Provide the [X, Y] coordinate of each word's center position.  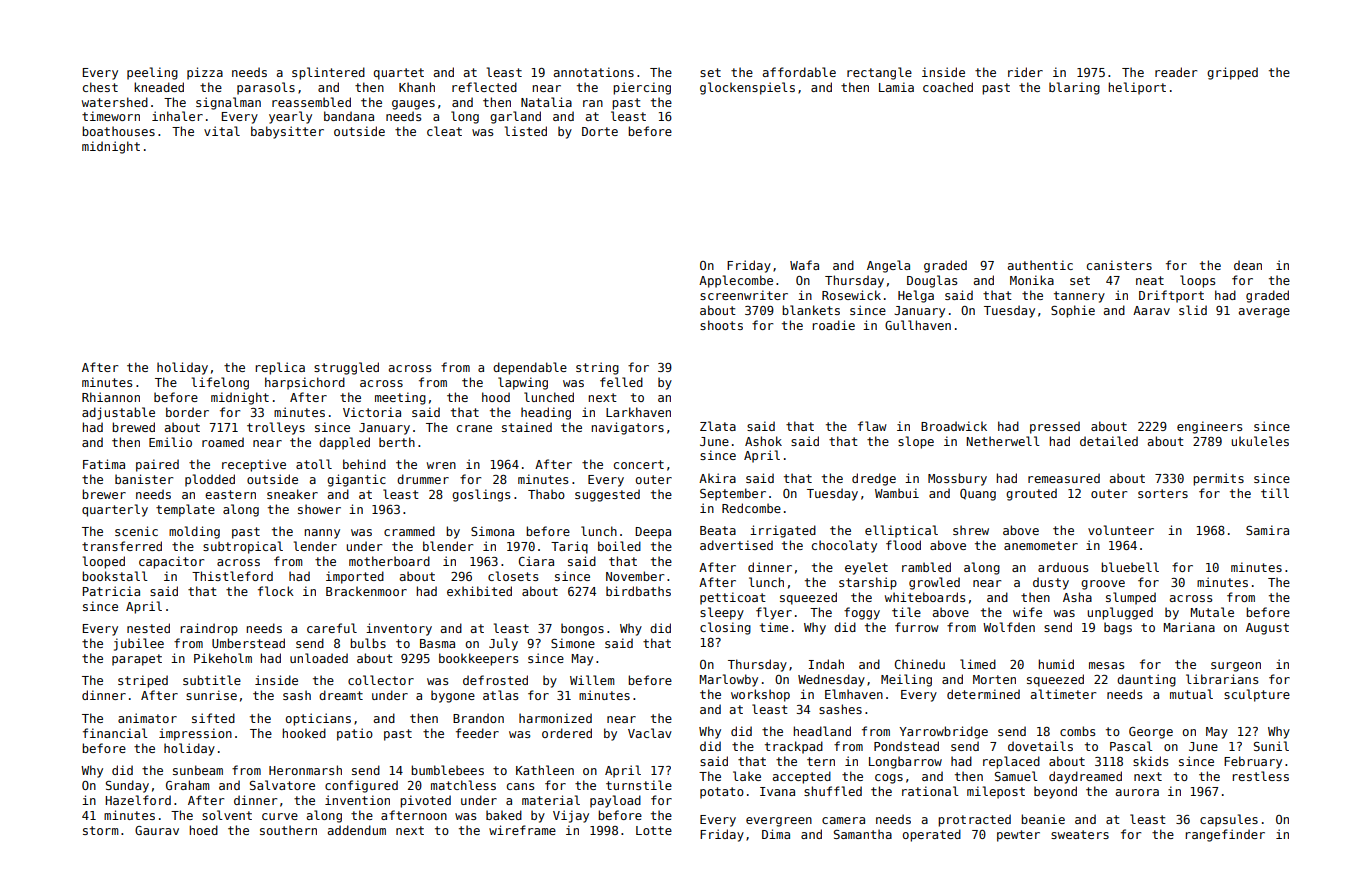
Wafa [804, 265]
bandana [349, 116]
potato [722, 793]
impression [195, 734]
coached [948, 87]
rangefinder [1225, 835]
